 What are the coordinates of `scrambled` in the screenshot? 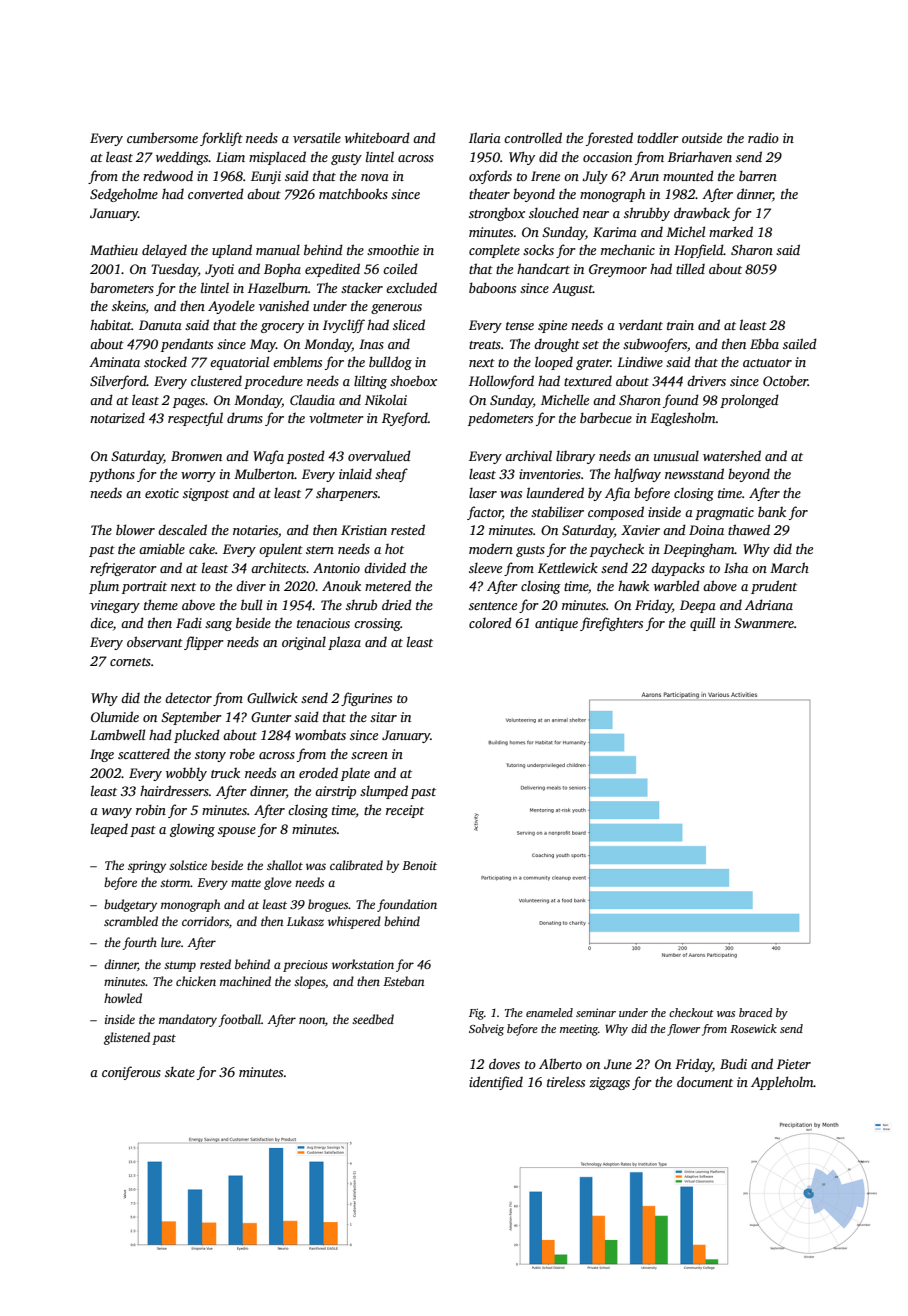 It's located at (131, 921).
